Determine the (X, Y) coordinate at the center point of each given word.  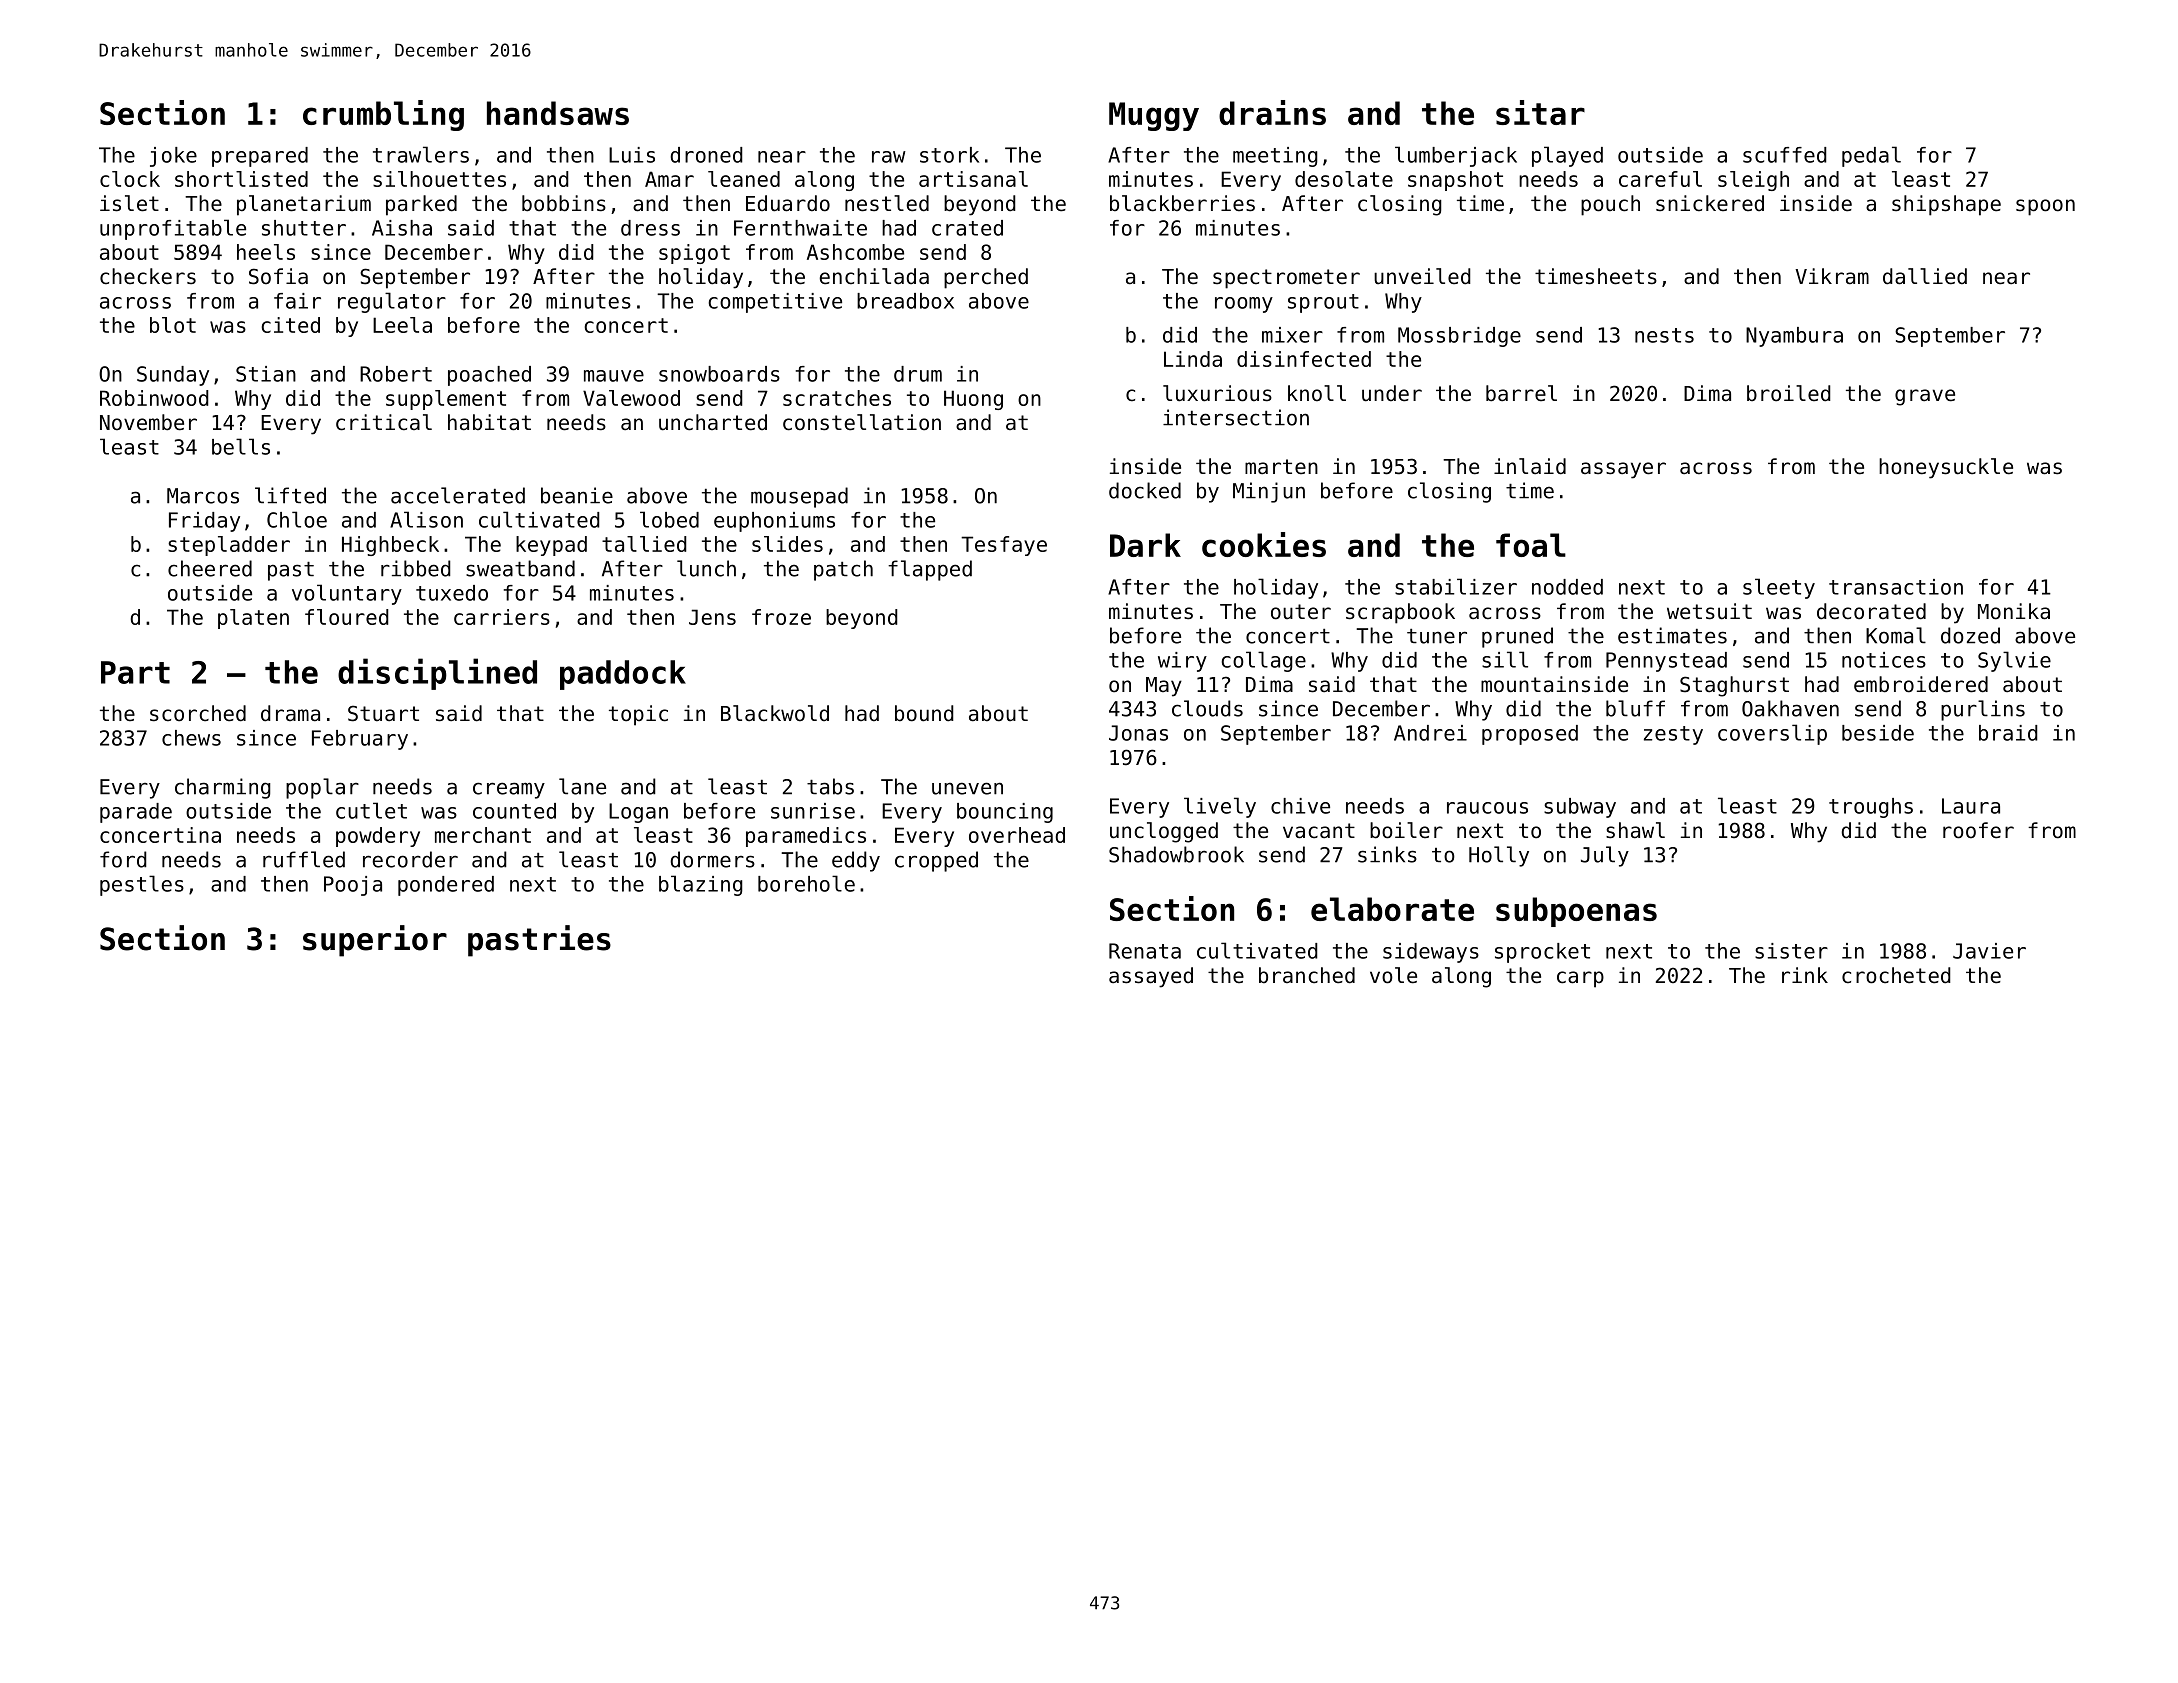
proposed (1530, 735)
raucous (1487, 808)
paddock (623, 675)
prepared (260, 157)
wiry (1182, 662)
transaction (1896, 587)
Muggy (1154, 116)
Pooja (353, 886)
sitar (1540, 112)
